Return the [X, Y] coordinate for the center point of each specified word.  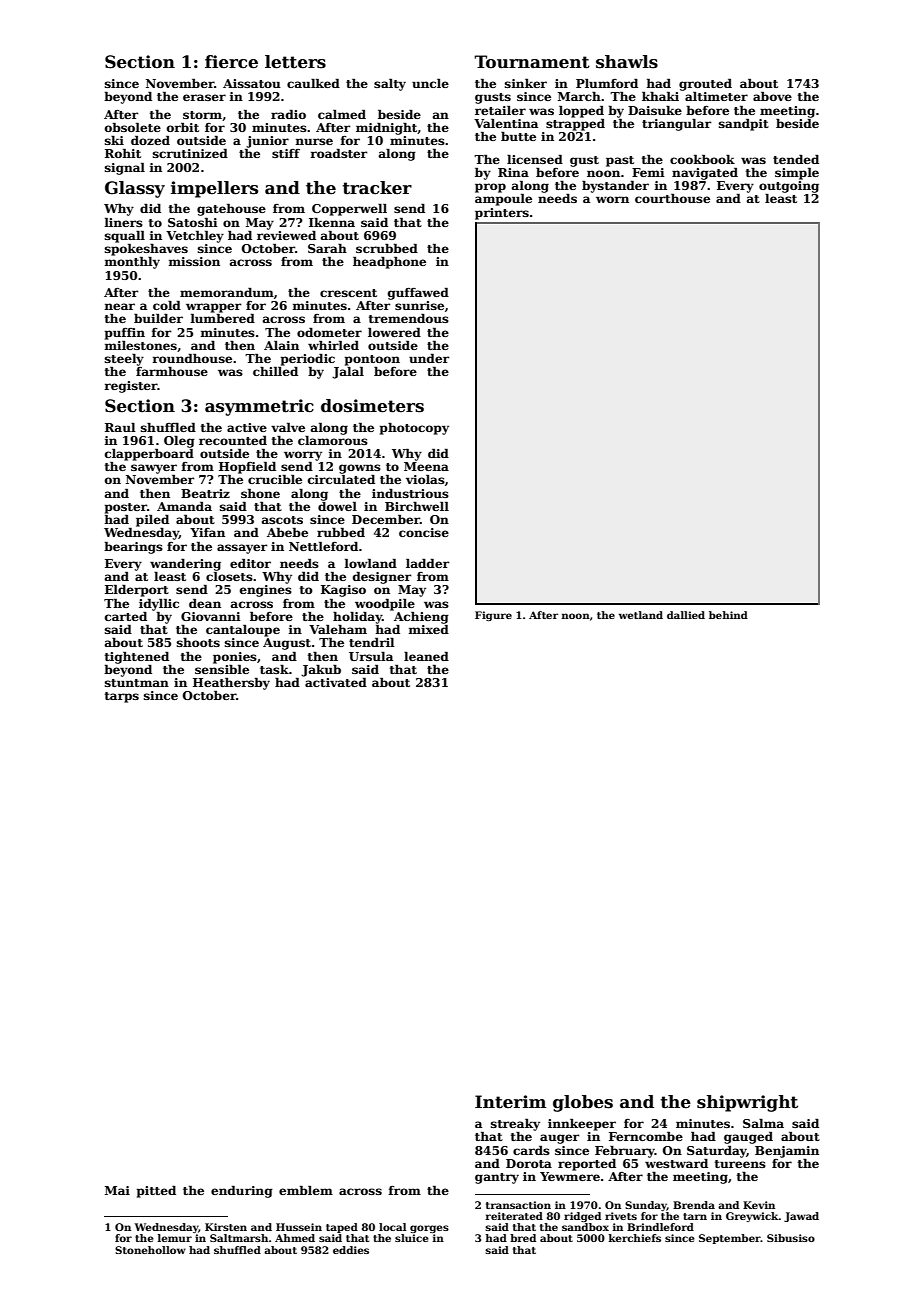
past [620, 161]
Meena [426, 466]
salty [390, 84]
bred [523, 1238]
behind [728, 615]
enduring [242, 1192]
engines [266, 591]
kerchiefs [635, 1238]
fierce [231, 62]
